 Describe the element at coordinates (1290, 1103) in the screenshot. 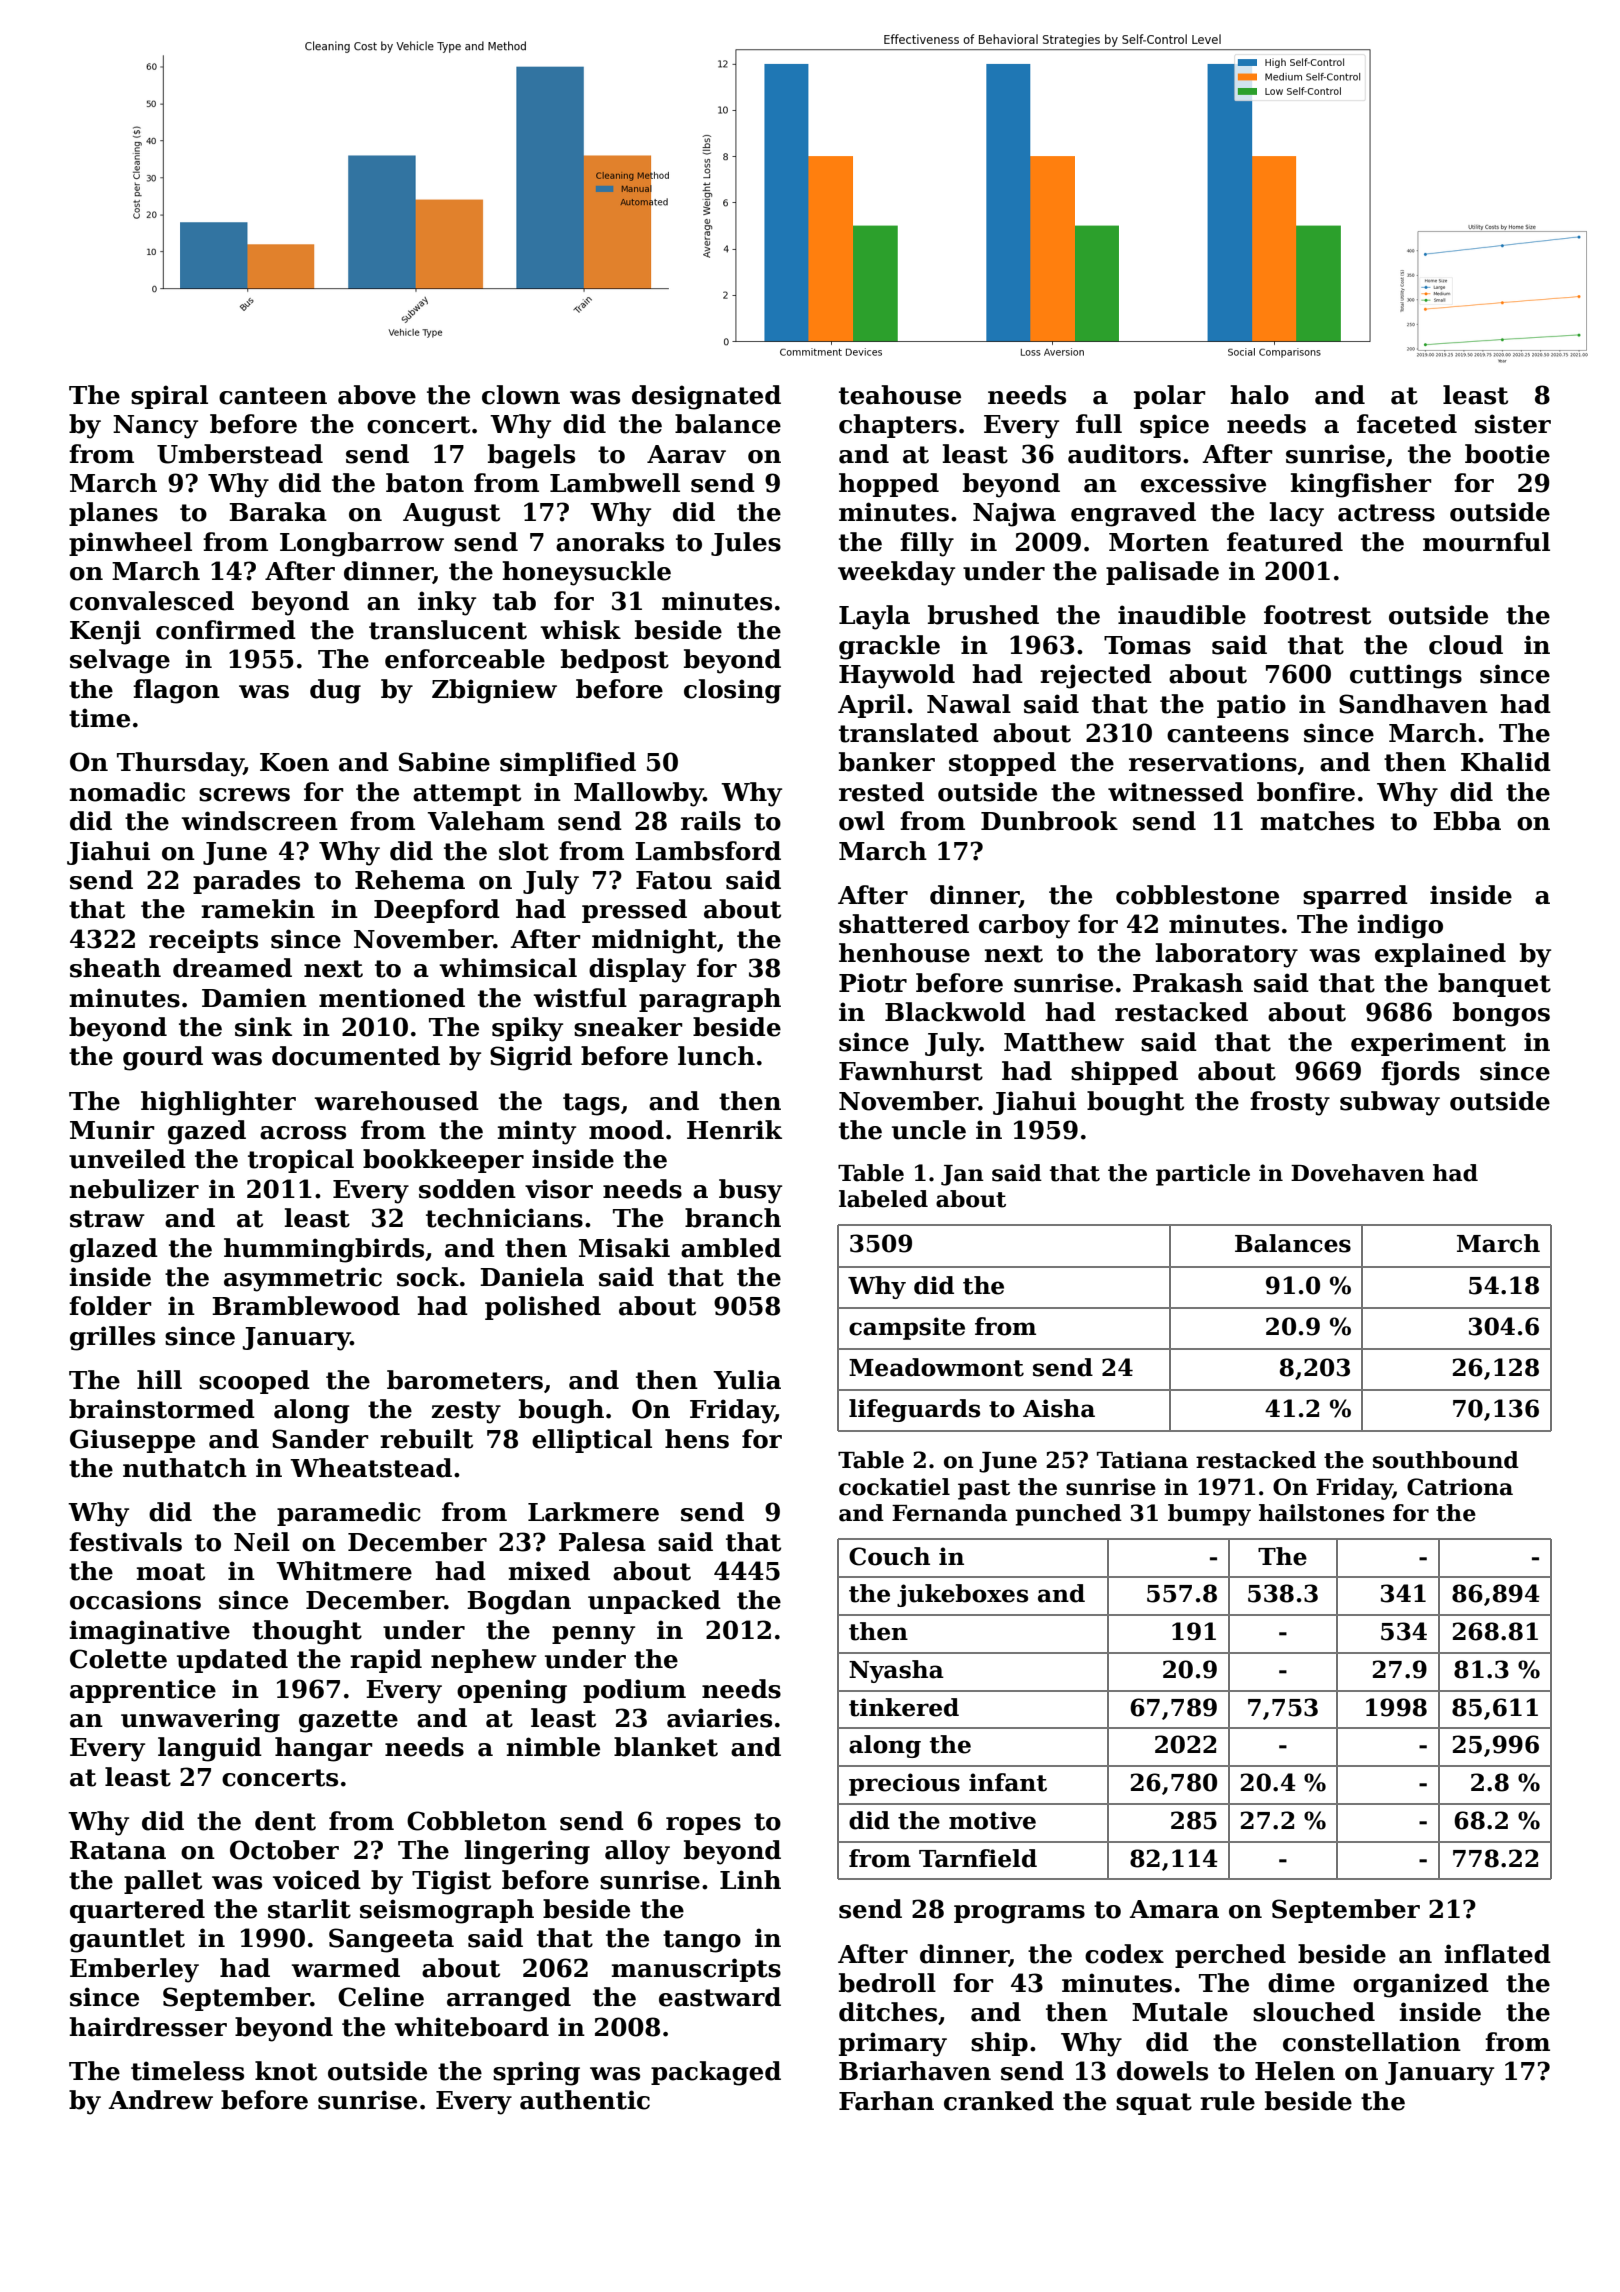

I see `frosty` at that location.
